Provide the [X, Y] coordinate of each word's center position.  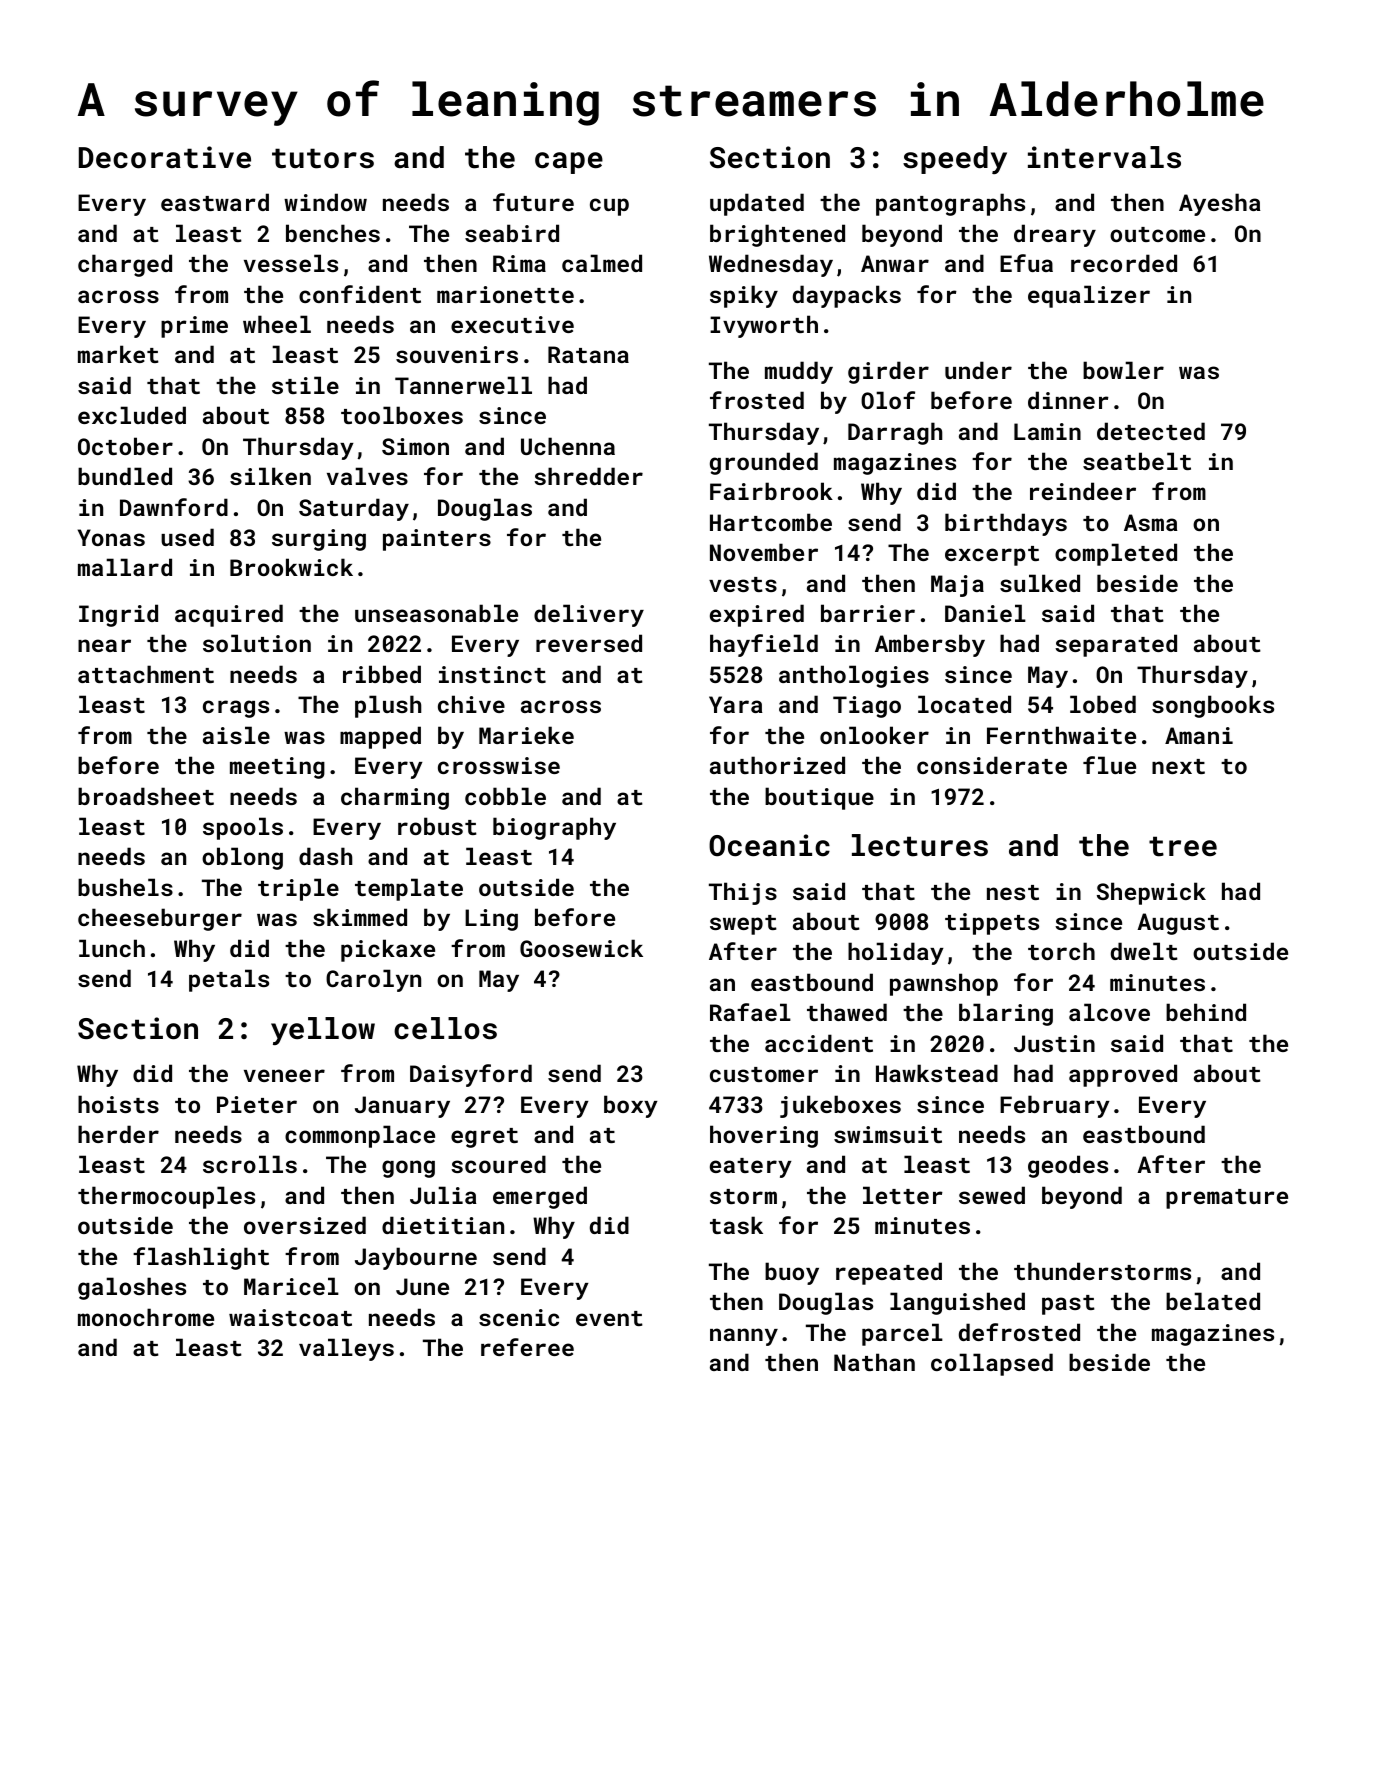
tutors [323, 158]
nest [1013, 892]
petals [229, 980]
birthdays [1006, 524]
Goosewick [581, 948]
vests [743, 584]
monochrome [146, 1317]
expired [757, 615]
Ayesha [1220, 204]
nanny [744, 1337]
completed [1116, 554]
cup [609, 207]
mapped [380, 737]
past [1068, 1305]
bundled [125, 476]
